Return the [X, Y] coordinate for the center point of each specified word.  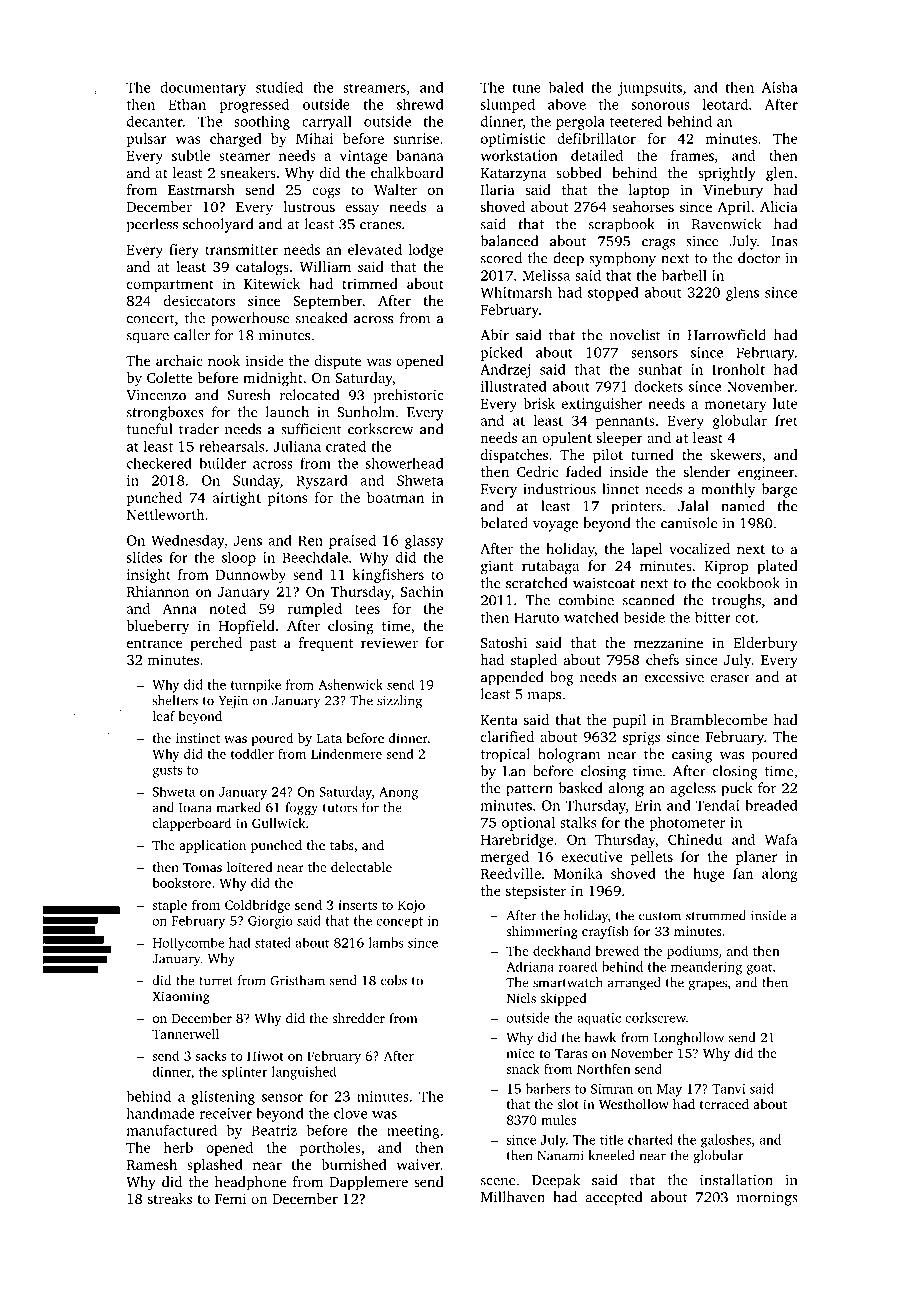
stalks [578, 822]
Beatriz [274, 1130]
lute [785, 403]
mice [520, 1053]
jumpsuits [650, 89]
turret [216, 981]
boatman [395, 497]
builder [222, 463]
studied [279, 87]
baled [566, 87]
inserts [357, 905]
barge [779, 490]
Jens [248, 540]
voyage [555, 526]
